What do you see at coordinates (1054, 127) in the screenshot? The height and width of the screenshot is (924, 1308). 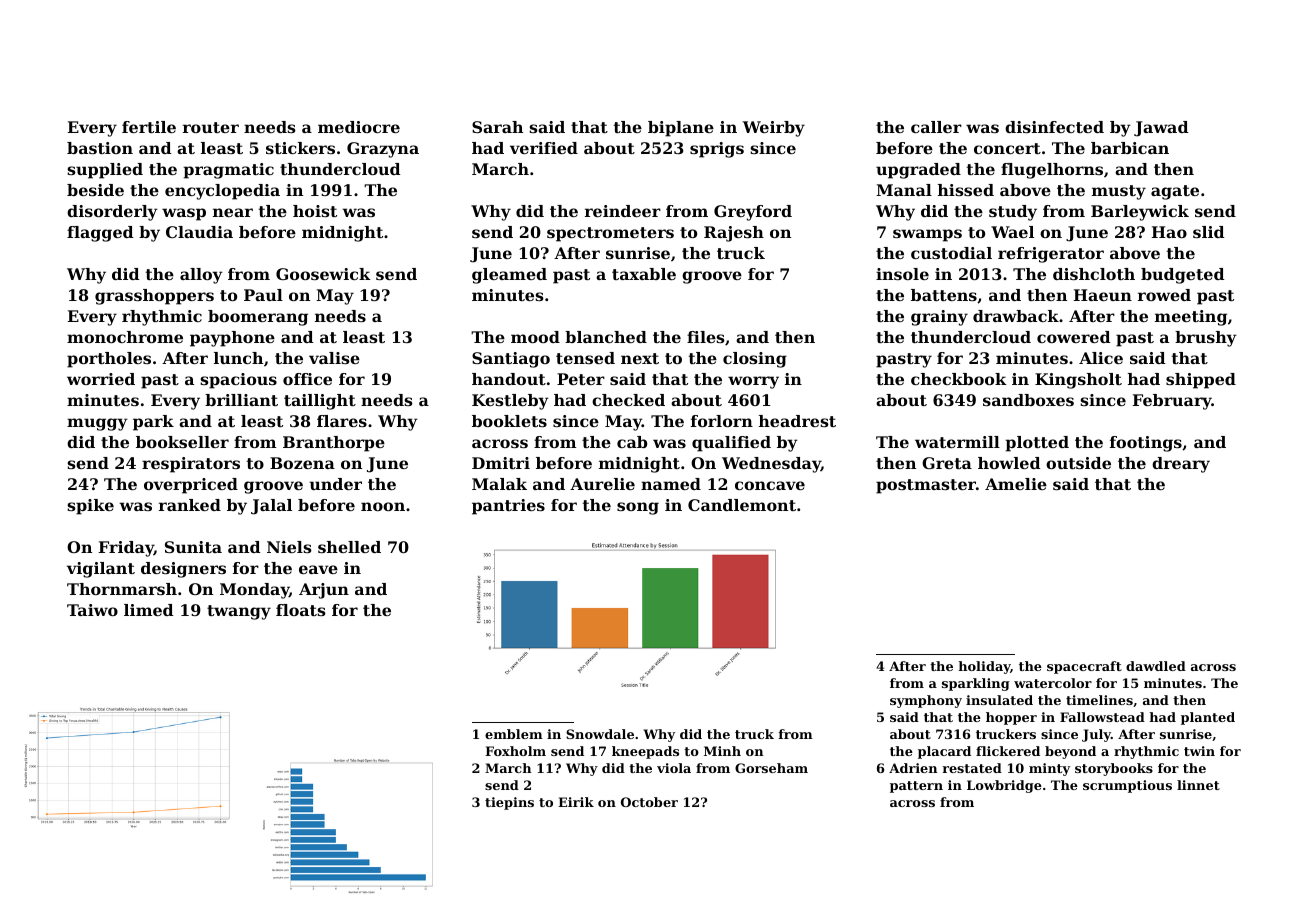 I see `disinfected` at bounding box center [1054, 127].
